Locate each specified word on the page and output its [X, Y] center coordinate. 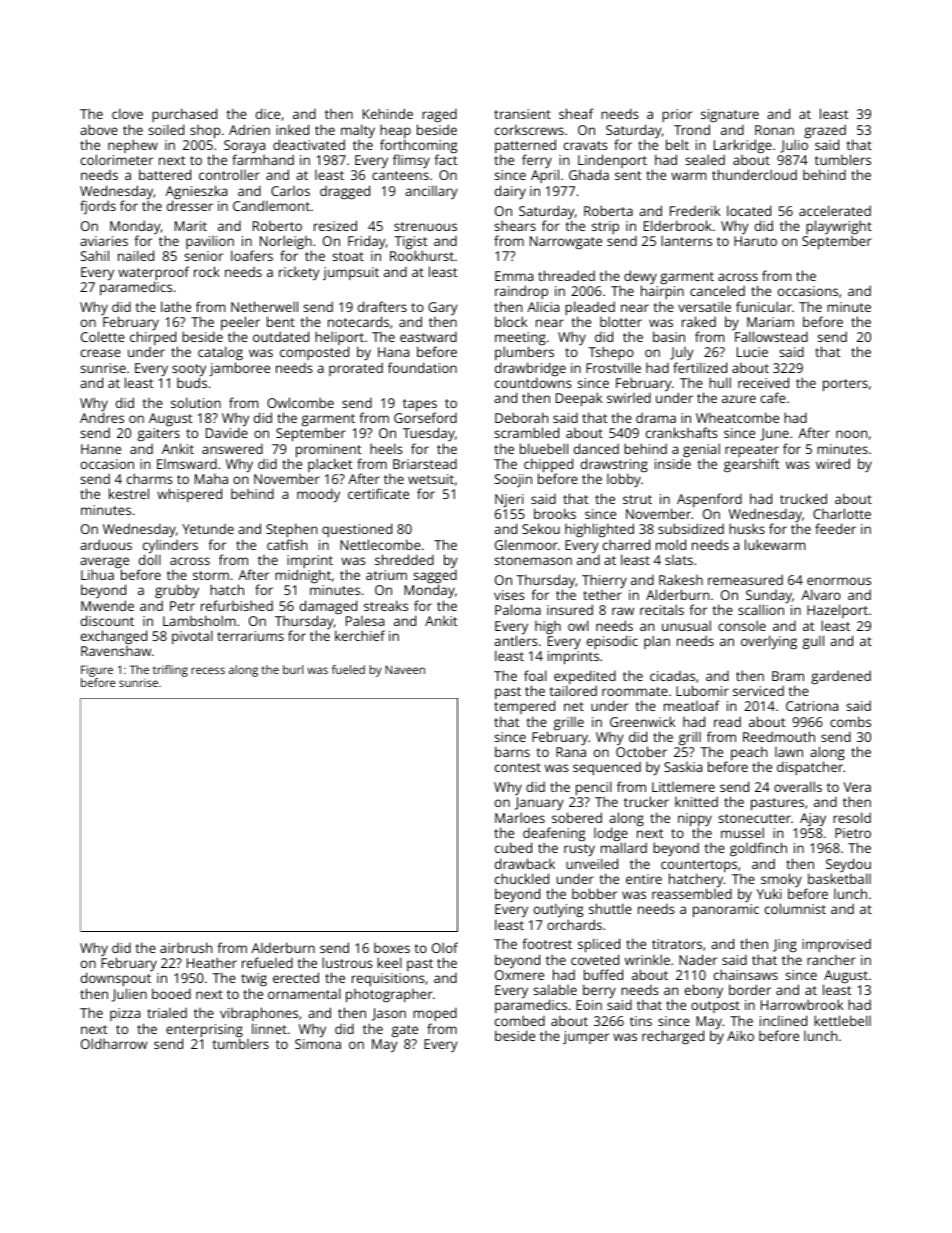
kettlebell [842, 1020]
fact [446, 159]
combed [520, 1020]
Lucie [752, 352]
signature [730, 115]
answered [232, 449]
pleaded [590, 308]
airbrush [186, 947]
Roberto [277, 226]
